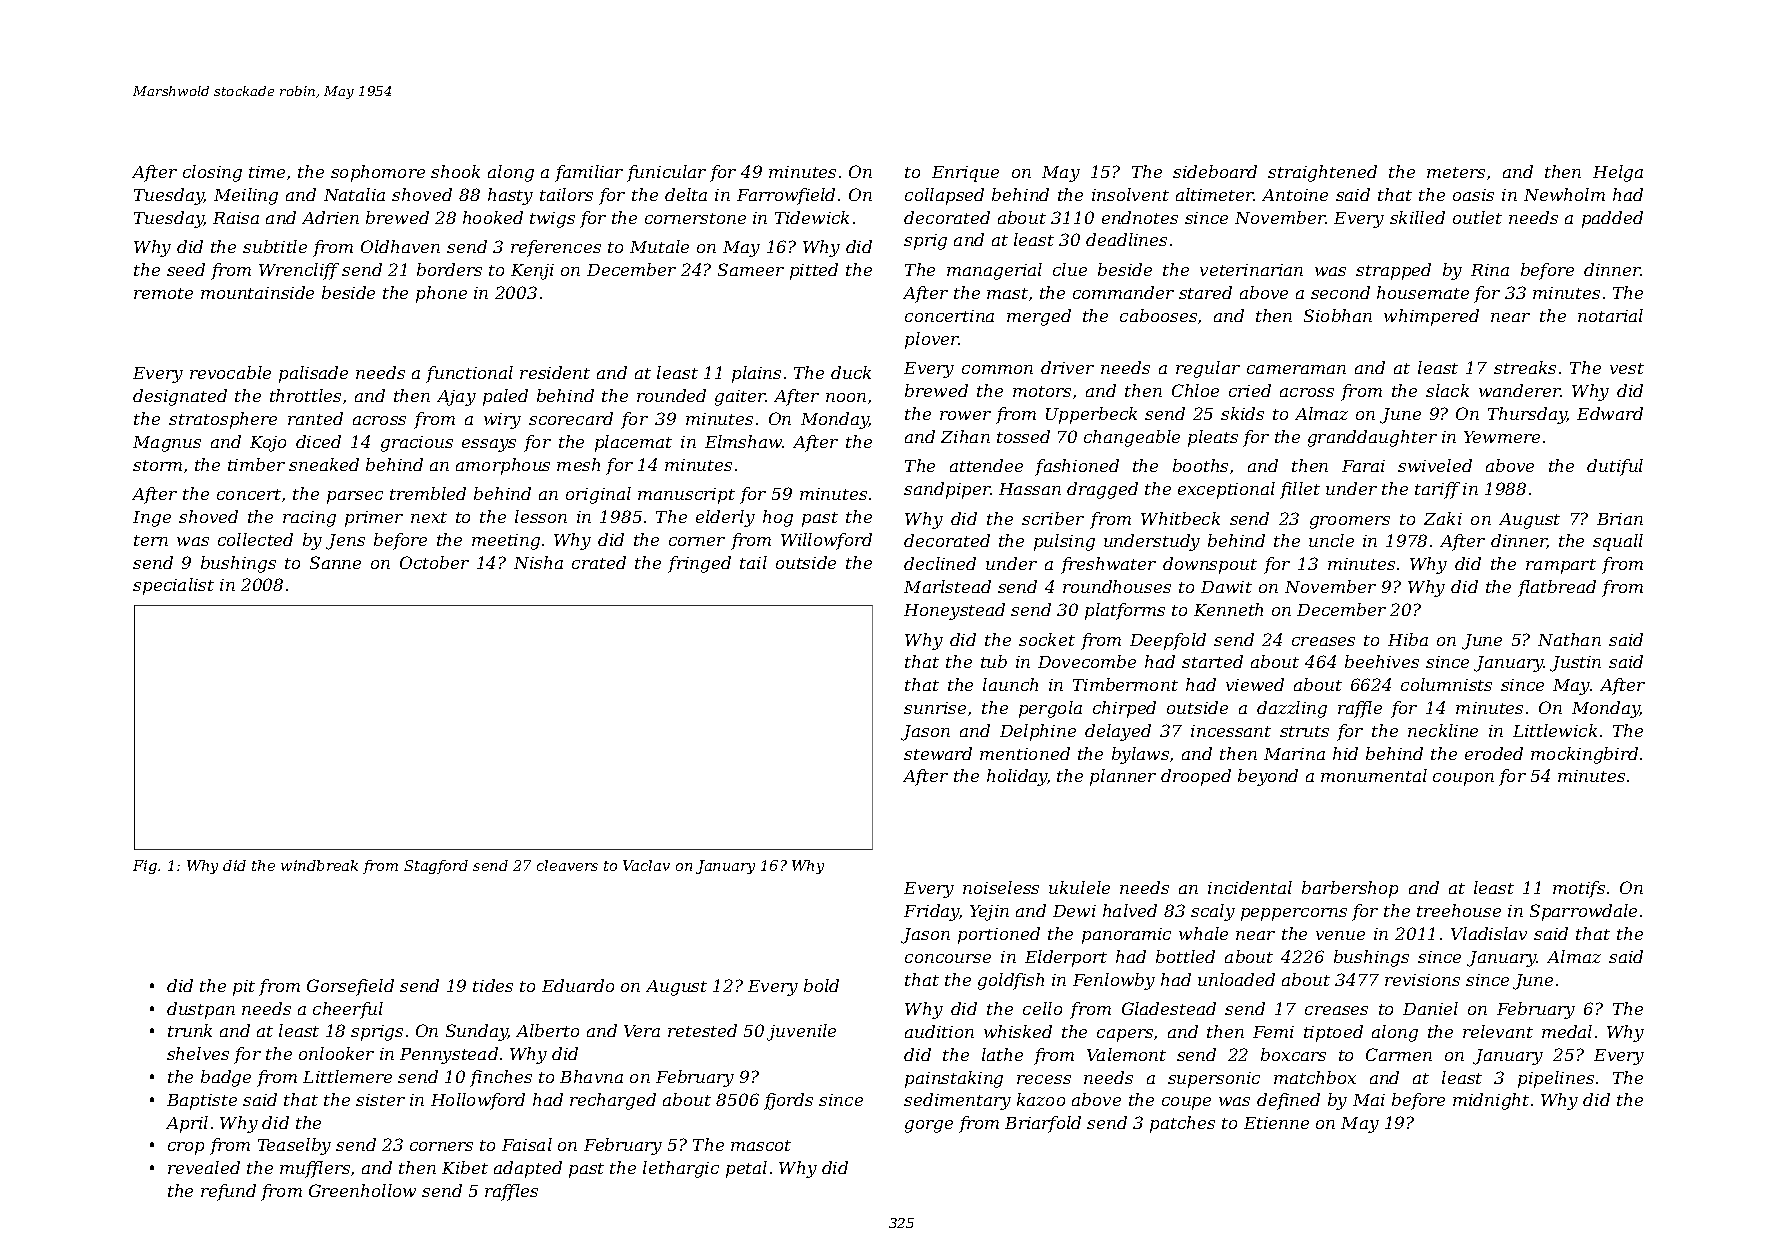 This image has height=1257, width=1778. What do you see at coordinates (1579, 889) in the image?
I see `motifs` at bounding box center [1579, 889].
